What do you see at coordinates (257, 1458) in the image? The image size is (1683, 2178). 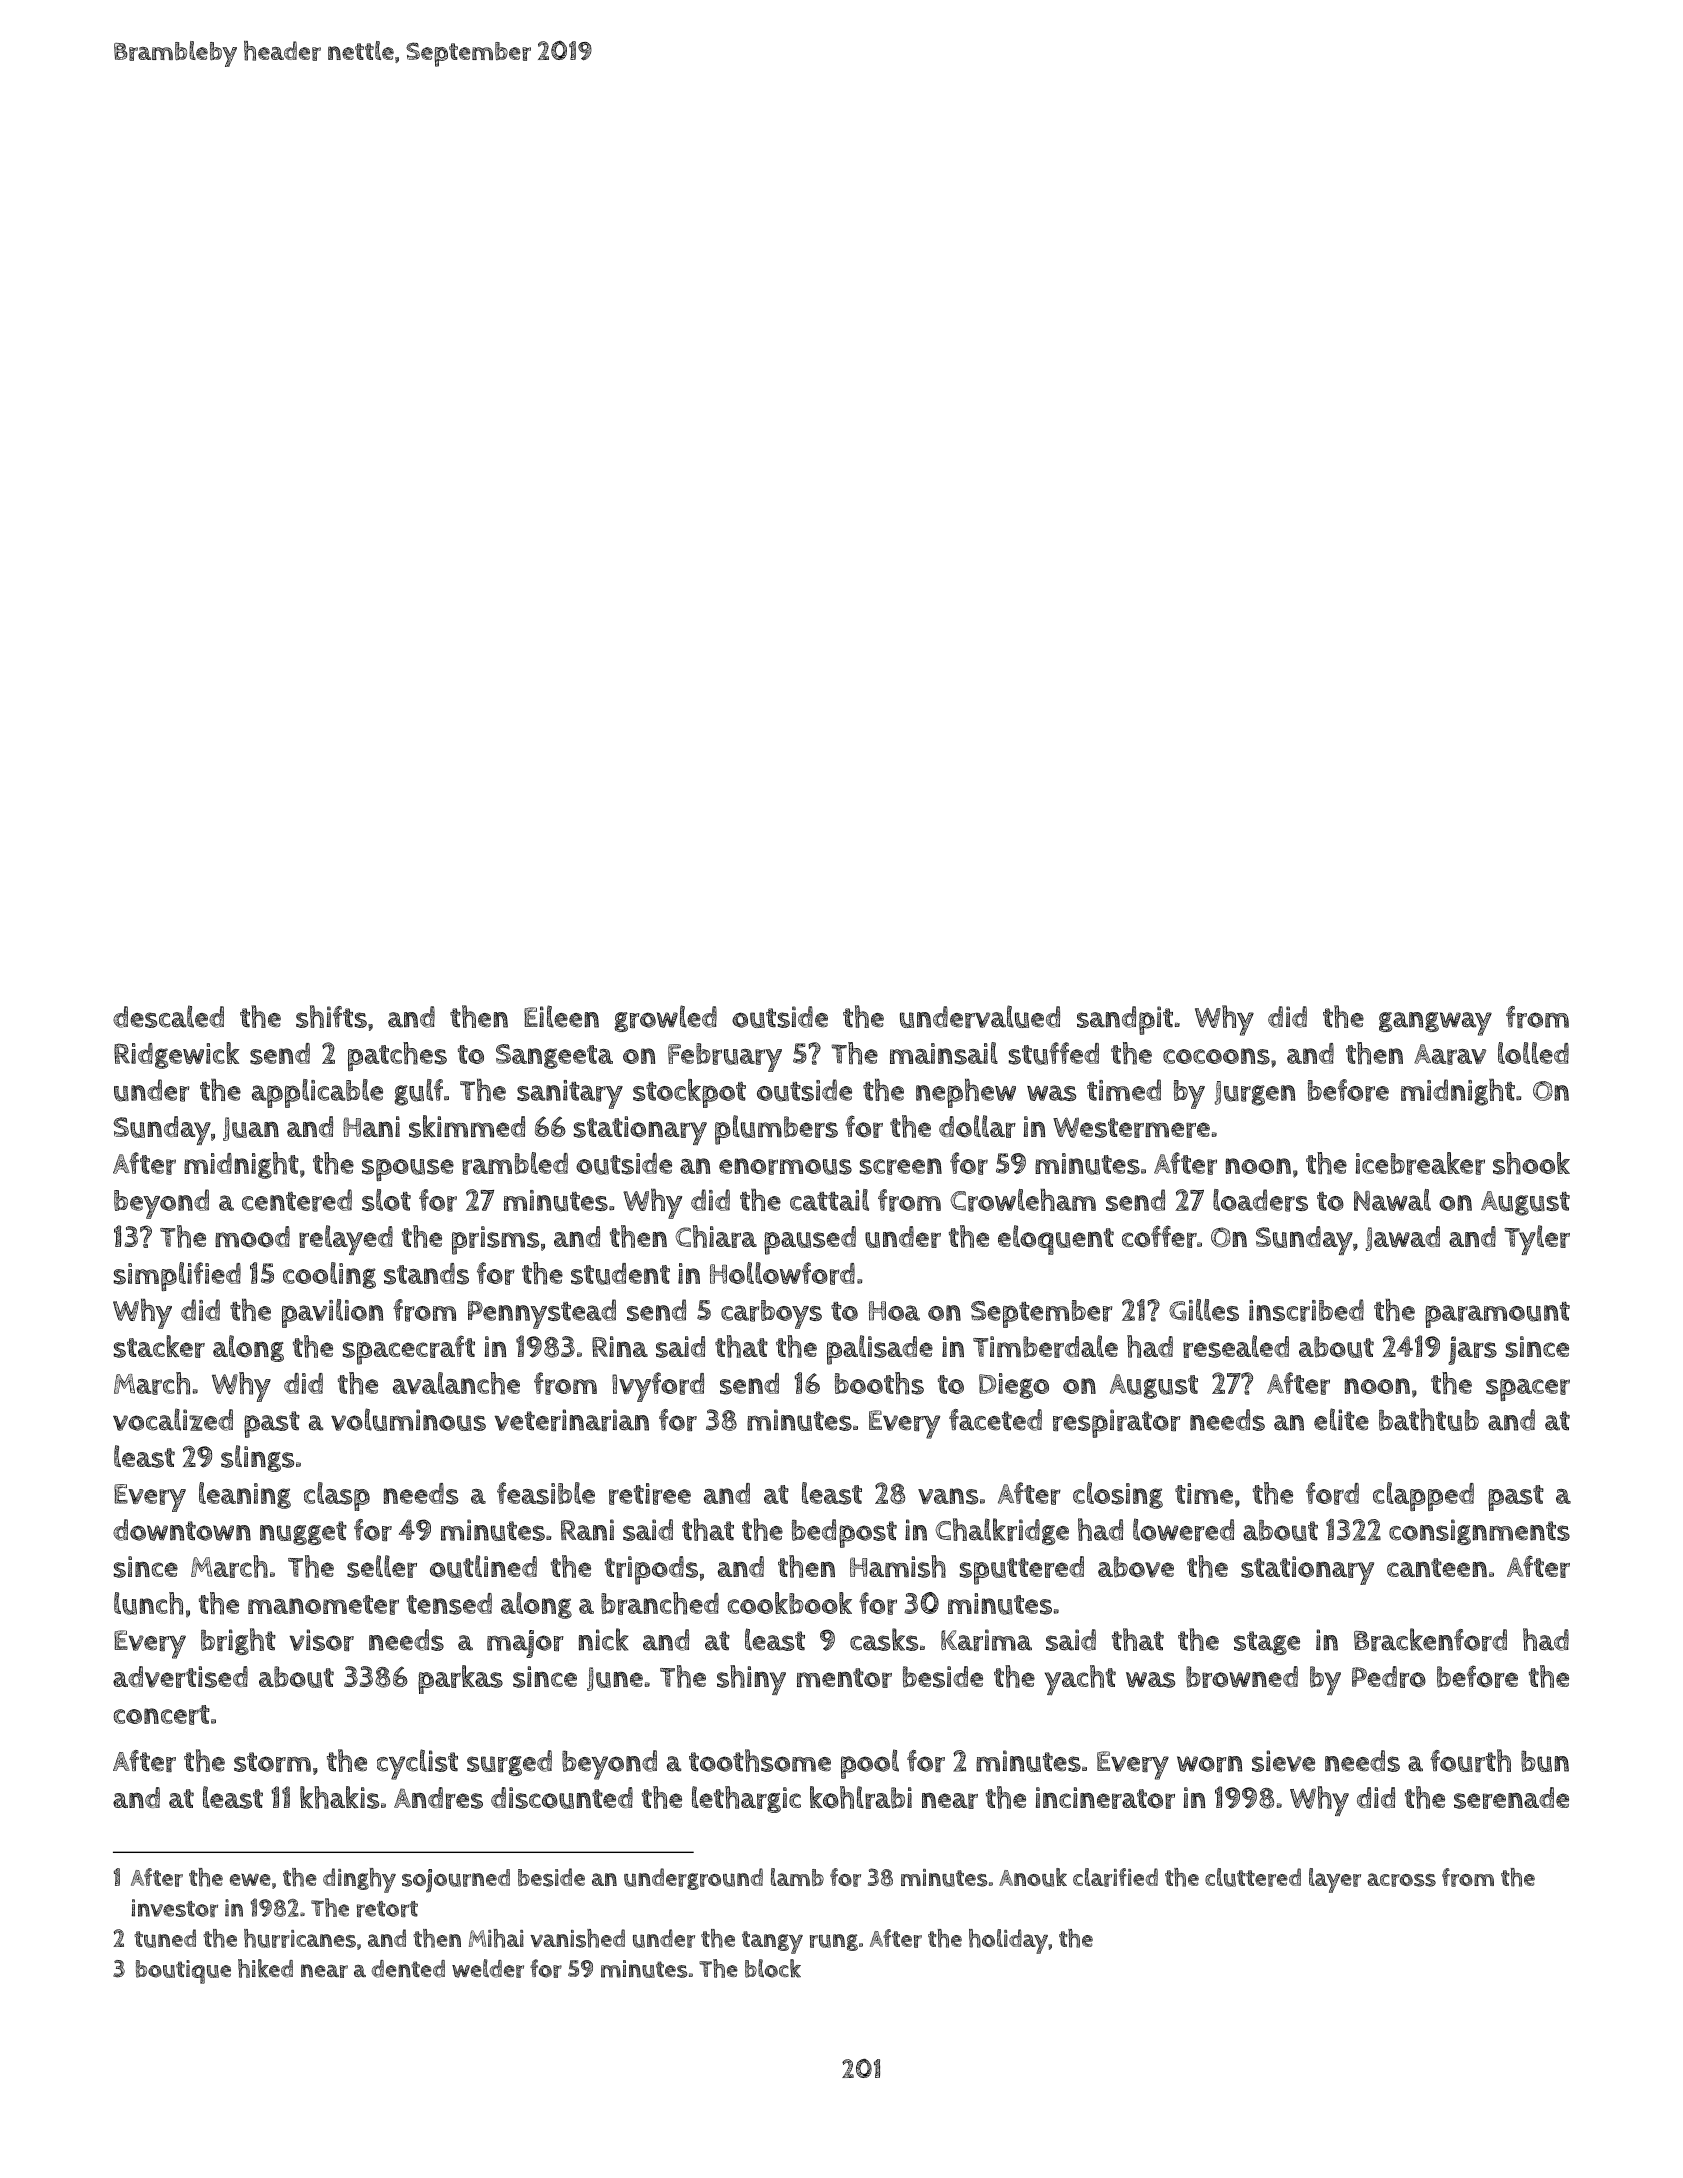 I see `slings` at bounding box center [257, 1458].
